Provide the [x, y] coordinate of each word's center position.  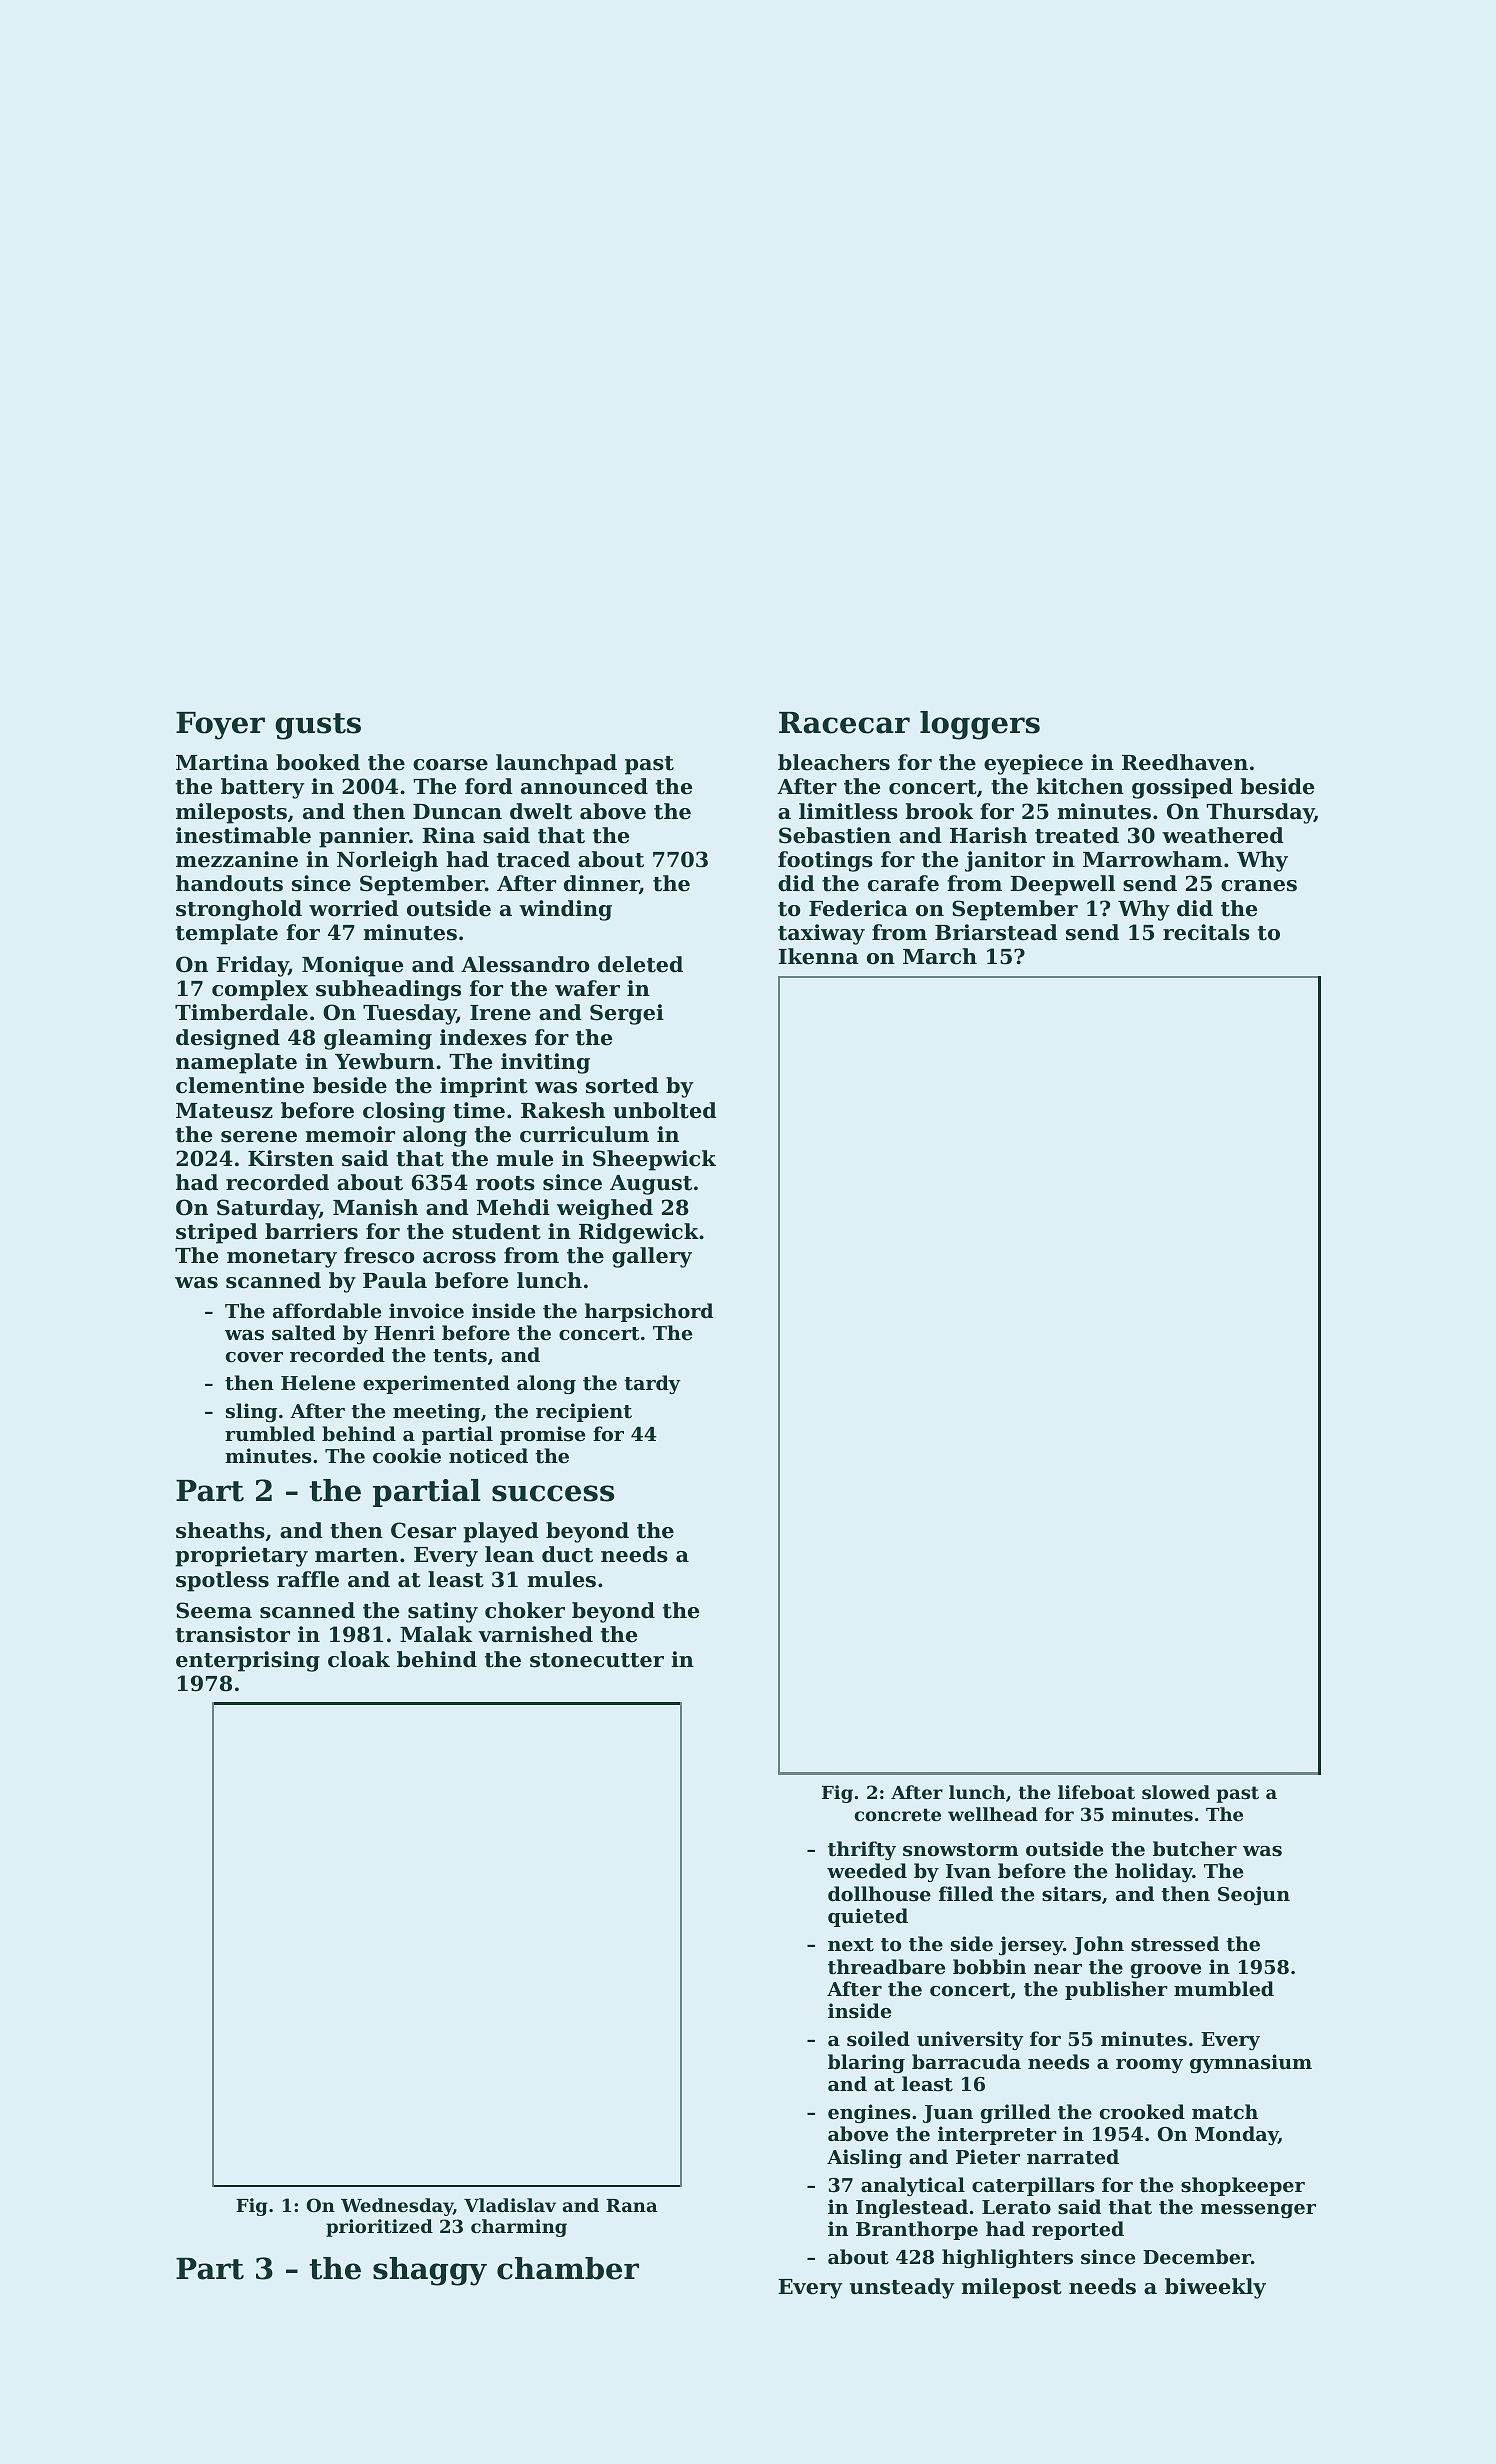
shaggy [430, 2271]
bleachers [834, 762]
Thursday [1260, 813]
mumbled [1224, 1988]
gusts [318, 726]
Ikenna [818, 956]
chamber [568, 2268]
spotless [222, 1581]
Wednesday [397, 2207]
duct [567, 1554]
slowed [1176, 1792]
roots [505, 1183]
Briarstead [996, 932]
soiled [878, 2039]
